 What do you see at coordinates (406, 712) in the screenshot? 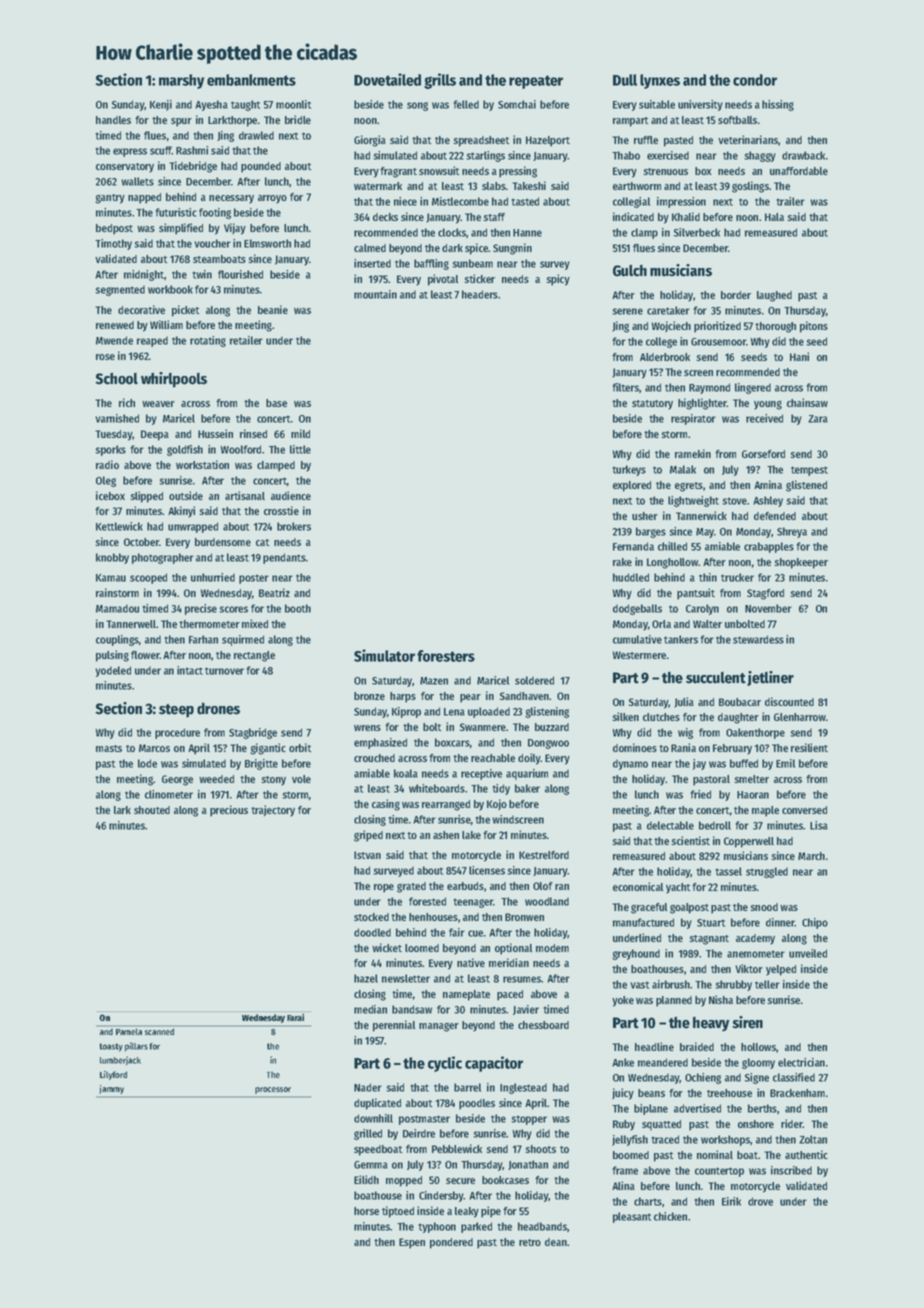
I see `Kiprop` at bounding box center [406, 712].
